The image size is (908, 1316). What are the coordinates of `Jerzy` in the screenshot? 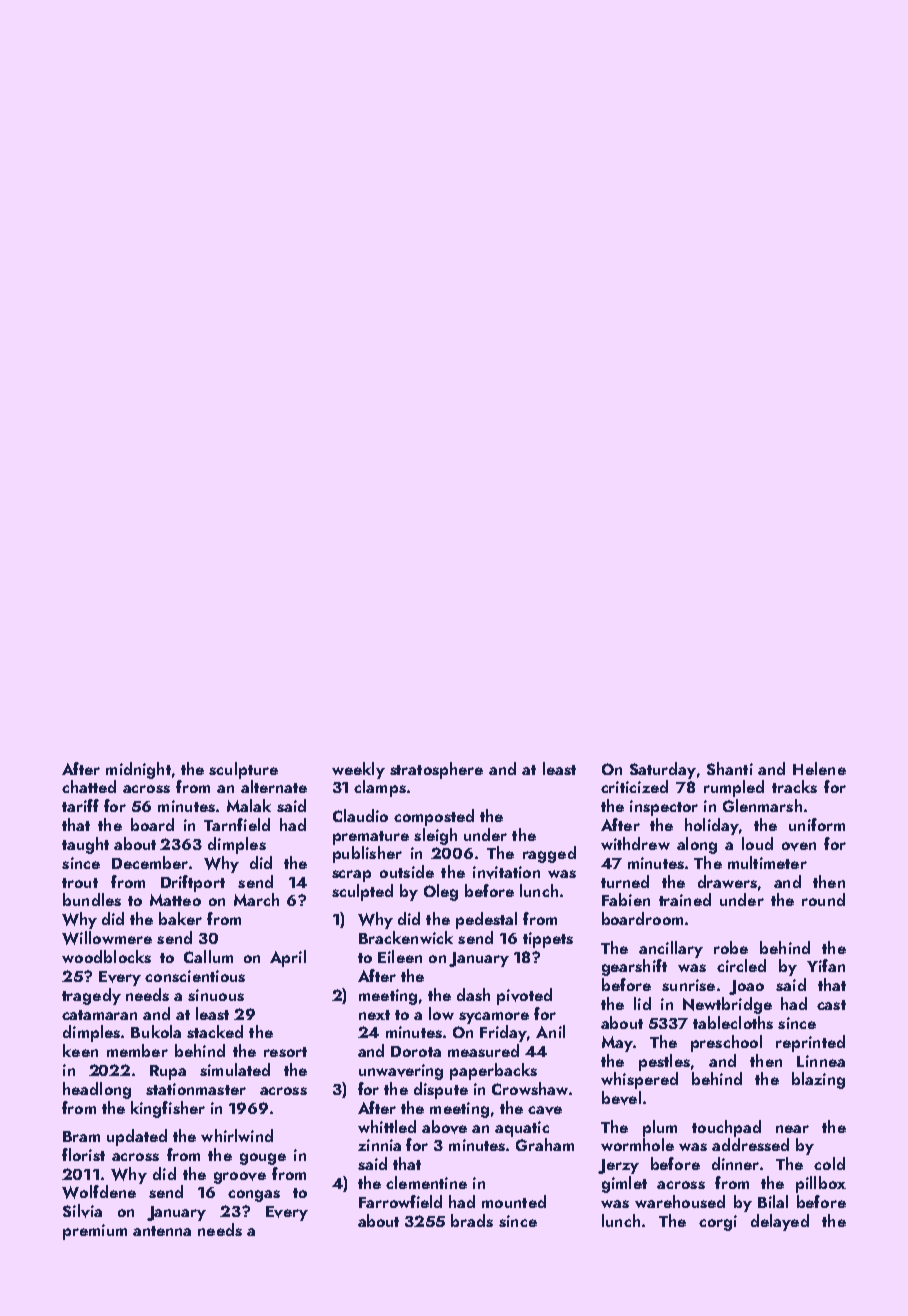 It's located at (618, 1166).
